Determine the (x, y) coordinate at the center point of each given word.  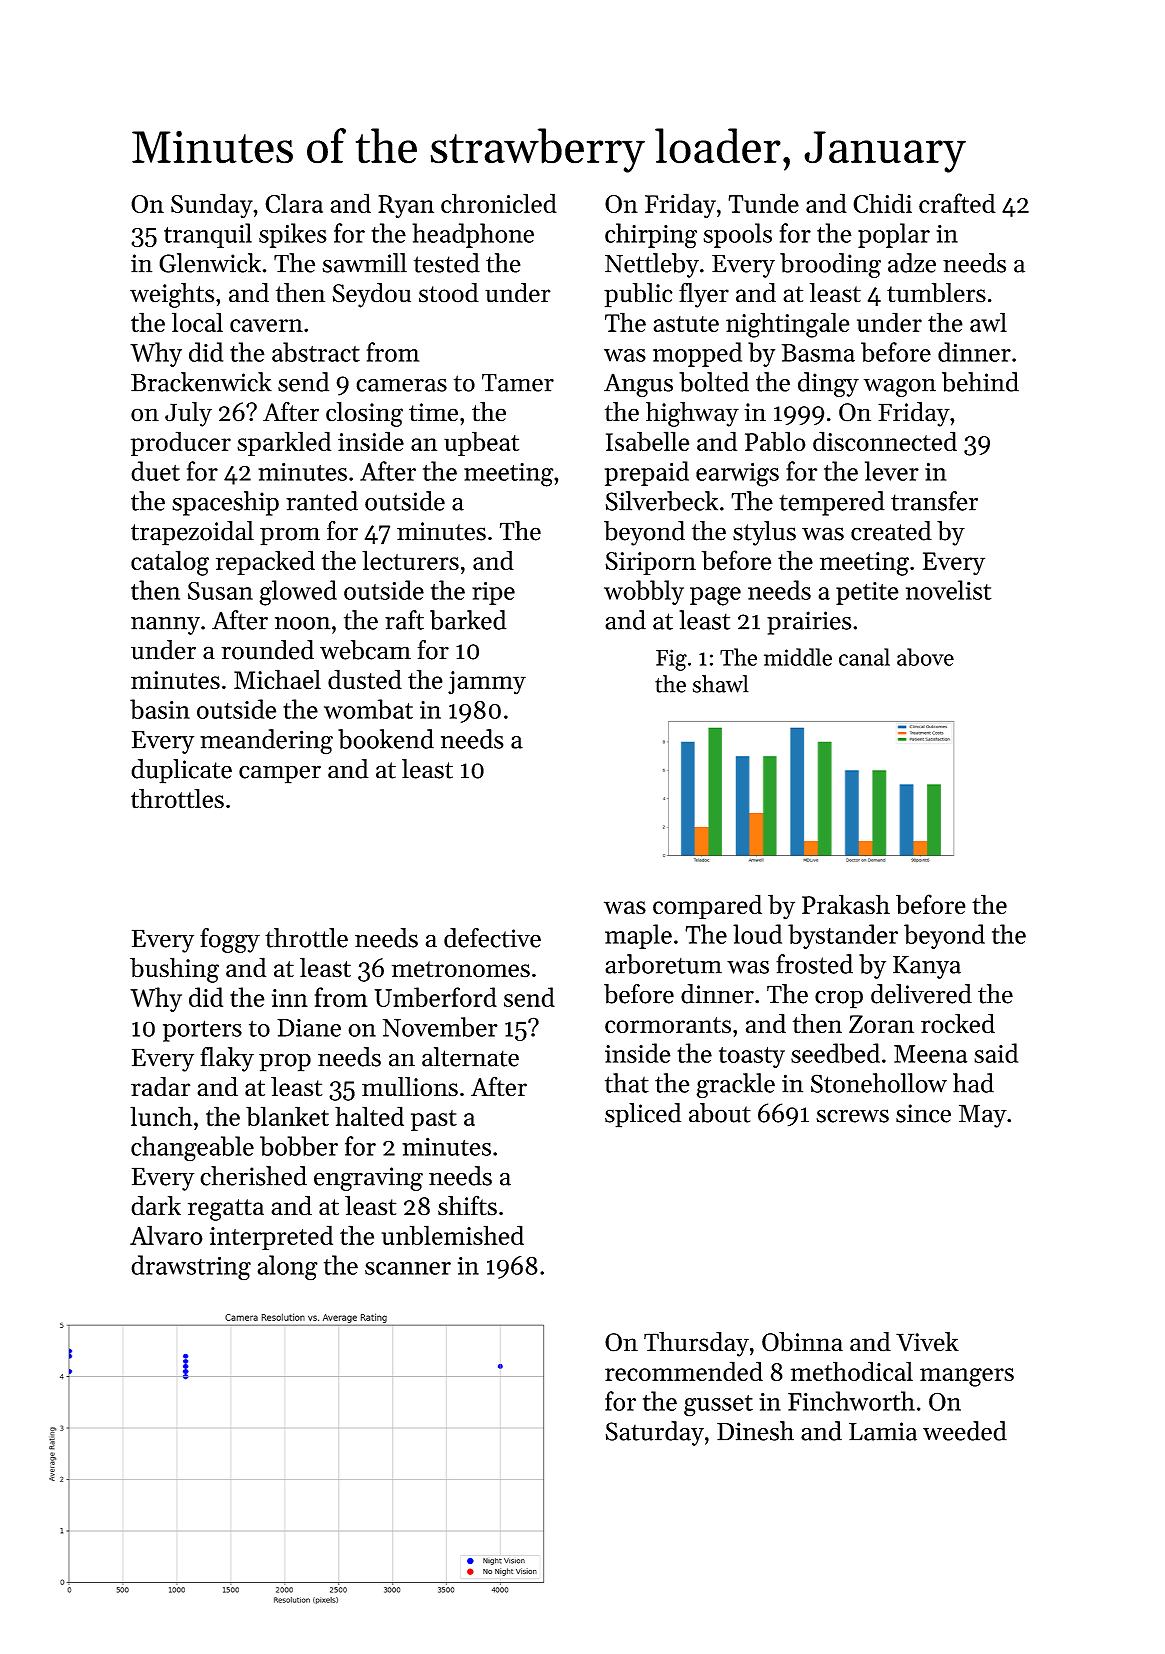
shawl (721, 684)
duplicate (181, 771)
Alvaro (166, 1235)
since (923, 1113)
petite (867, 593)
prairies (809, 623)
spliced (643, 1115)
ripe (493, 593)
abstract (316, 352)
